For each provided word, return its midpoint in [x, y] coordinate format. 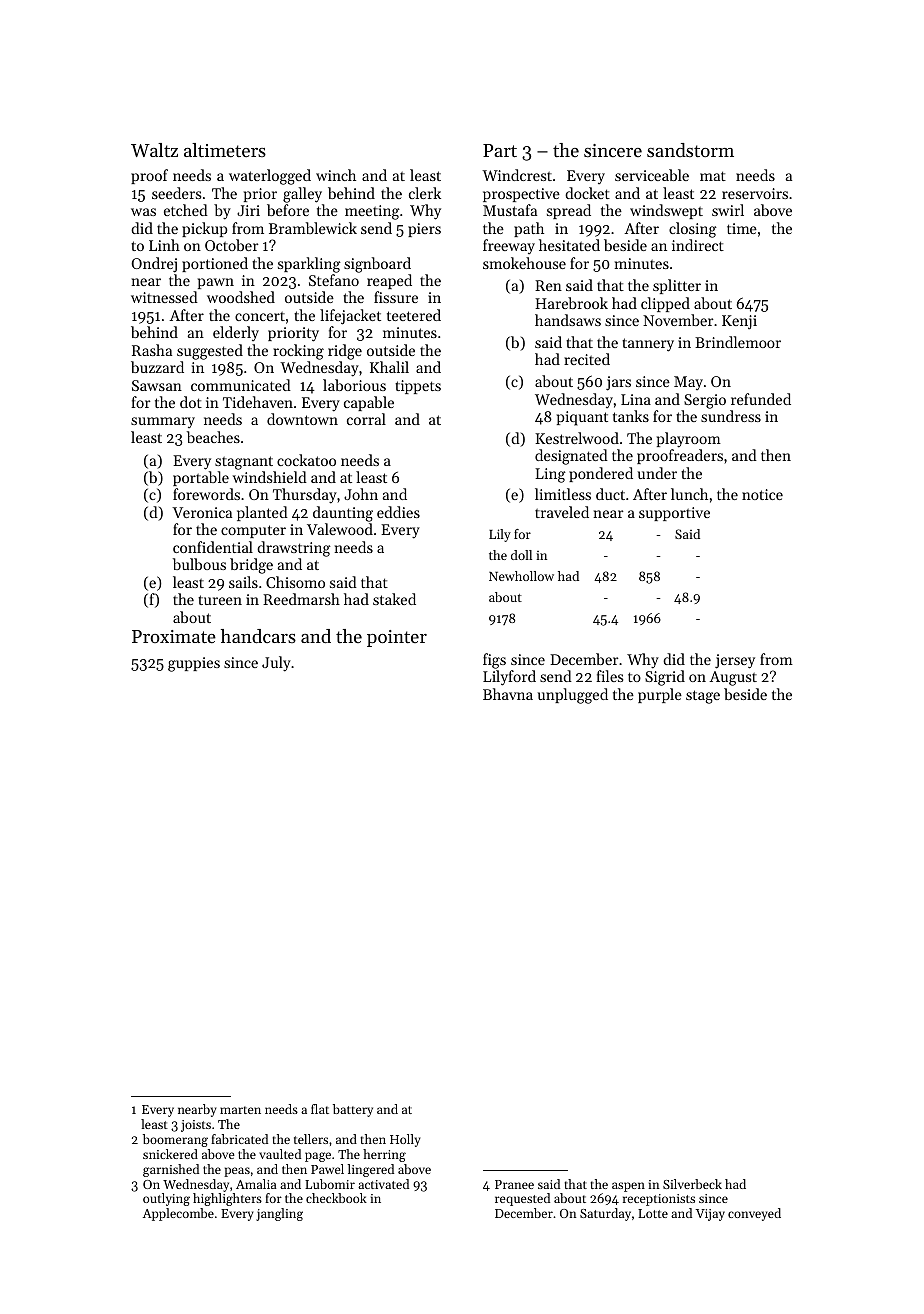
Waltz [154, 150]
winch [336, 175]
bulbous [199, 564]
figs [494, 661]
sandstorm [690, 150]
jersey [735, 661]
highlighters [227, 1199]
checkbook [336, 1198]
